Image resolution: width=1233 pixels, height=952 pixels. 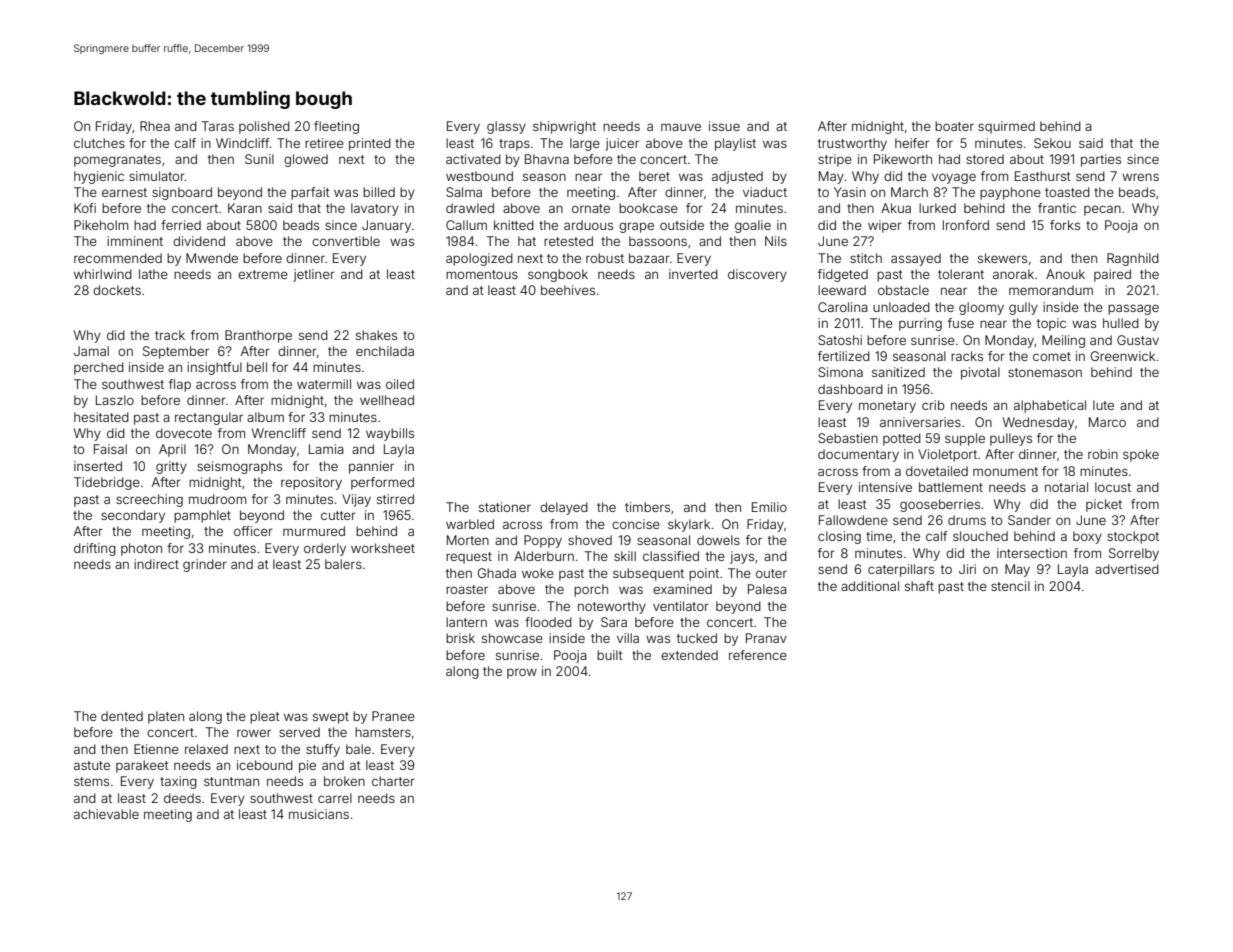 I want to click on lavatory, so click(x=375, y=209).
